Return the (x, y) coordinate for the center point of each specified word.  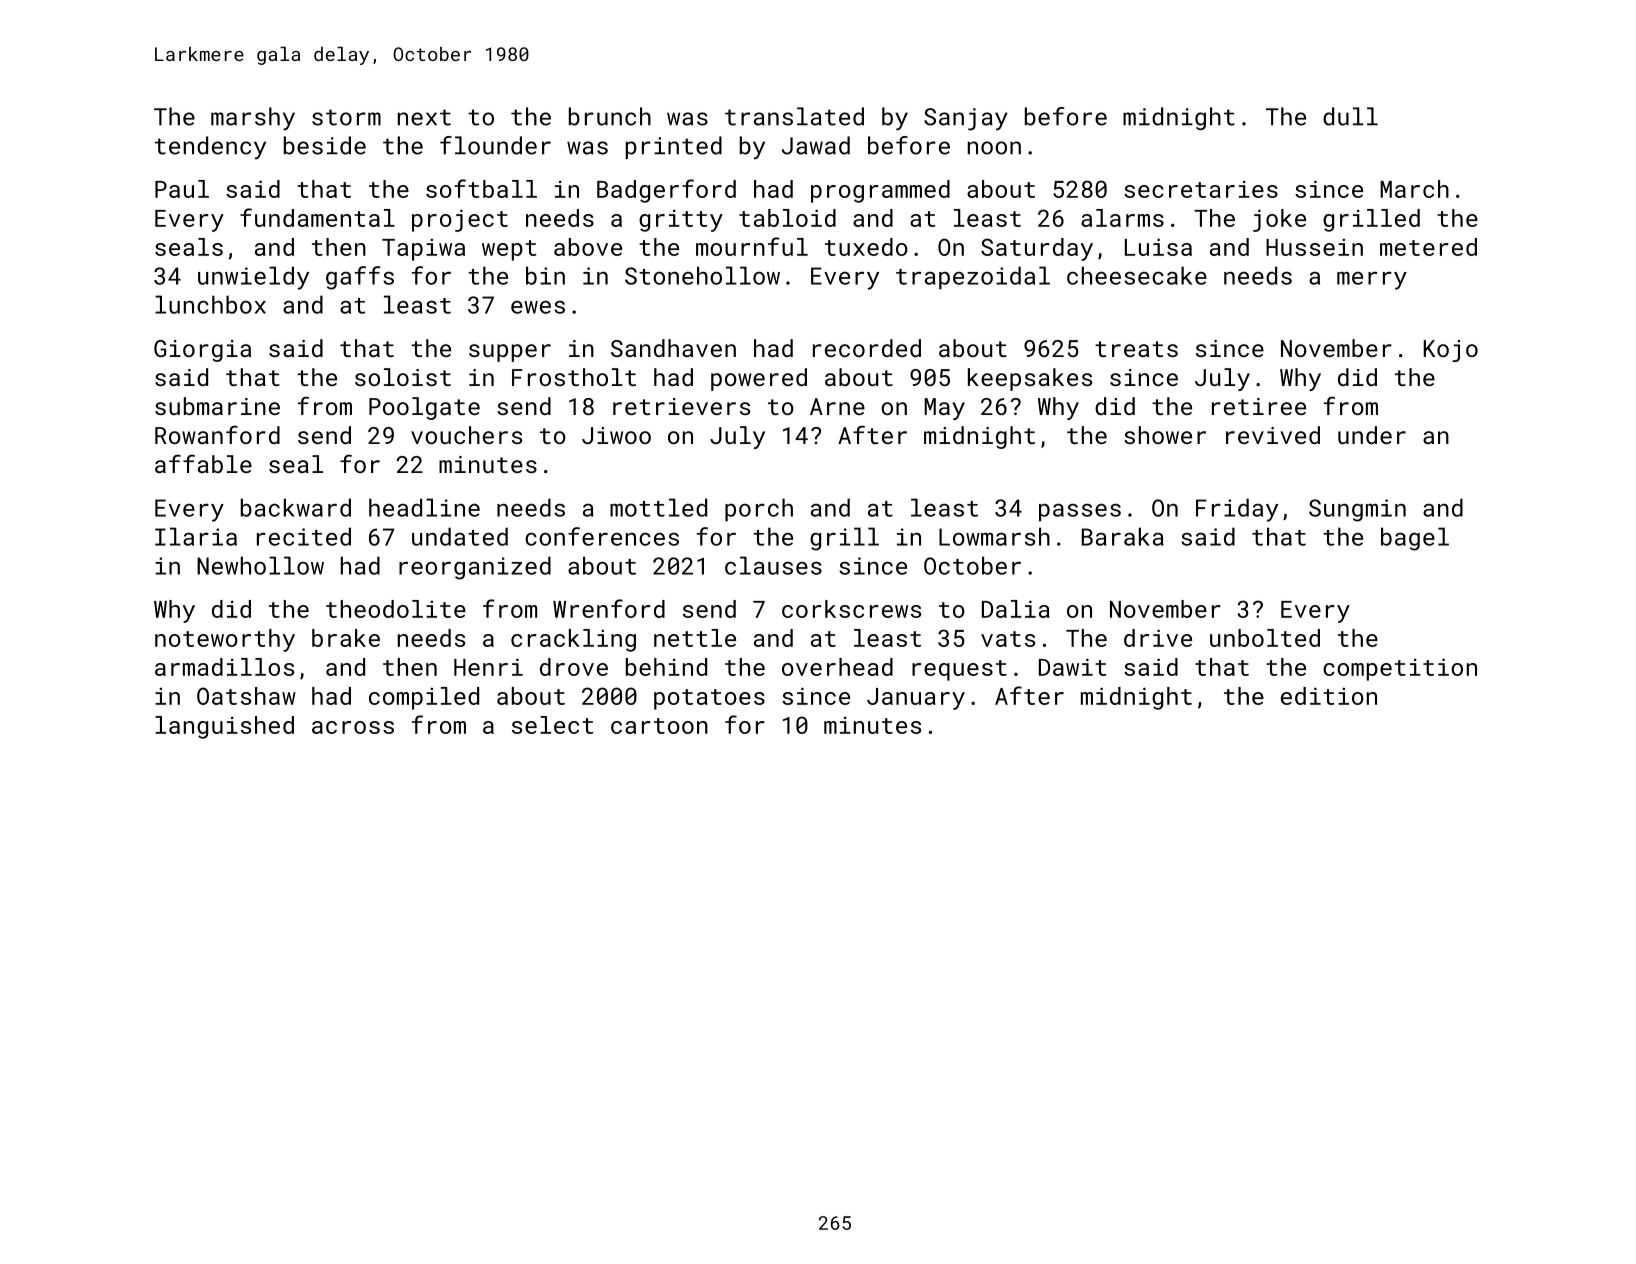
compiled (424, 698)
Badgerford (666, 191)
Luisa (1158, 247)
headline (424, 507)
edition (1329, 696)
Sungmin (1357, 510)
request (959, 670)
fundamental (317, 217)
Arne (837, 406)
